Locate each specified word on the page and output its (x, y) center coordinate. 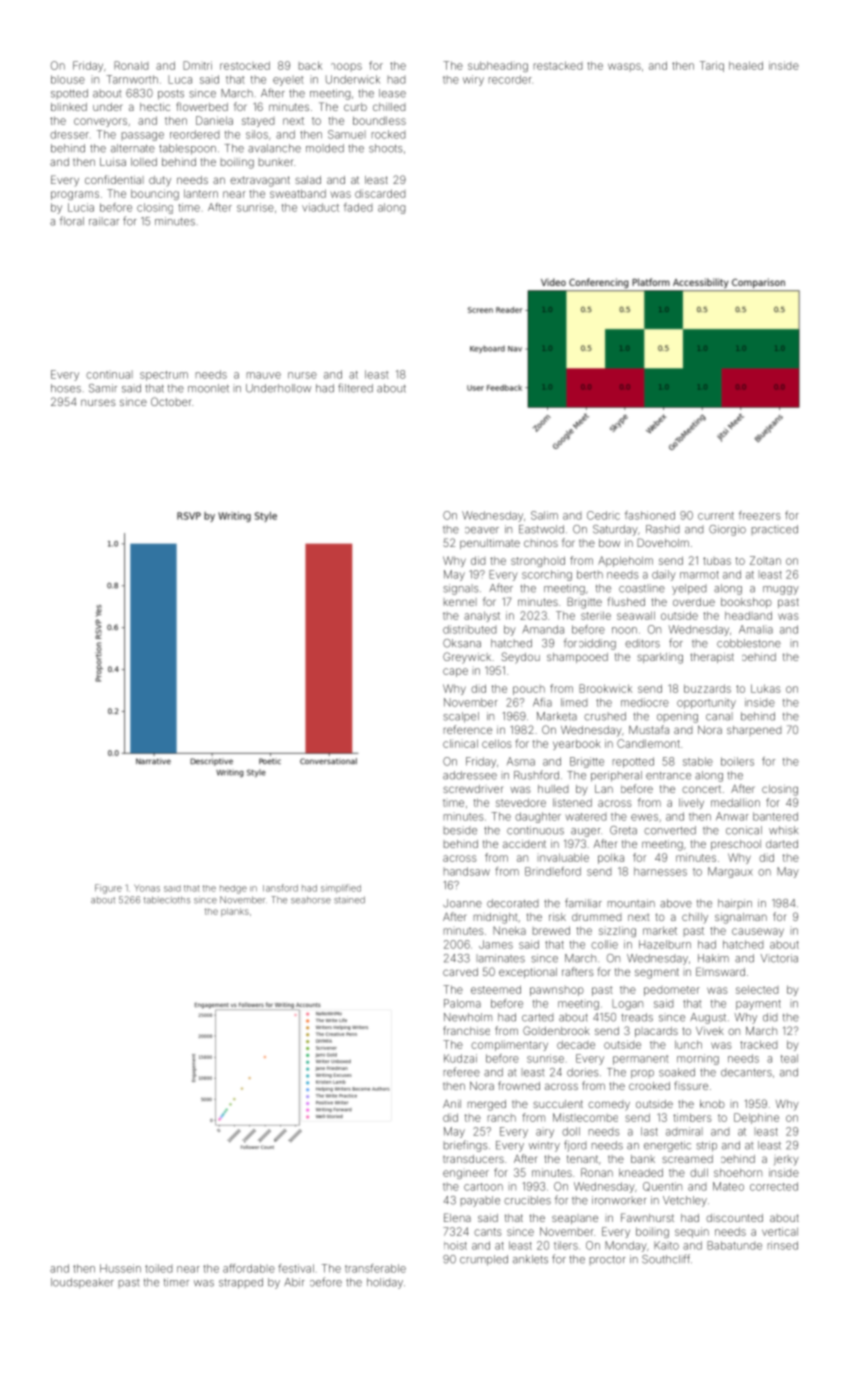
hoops (346, 67)
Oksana (462, 643)
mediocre (645, 702)
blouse (68, 79)
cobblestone (749, 643)
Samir (103, 388)
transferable (375, 1268)
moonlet (208, 388)
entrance (668, 776)
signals (461, 589)
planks (235, 912)
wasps (624, 67)
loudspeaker (82, 1283)
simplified (341, 888)
